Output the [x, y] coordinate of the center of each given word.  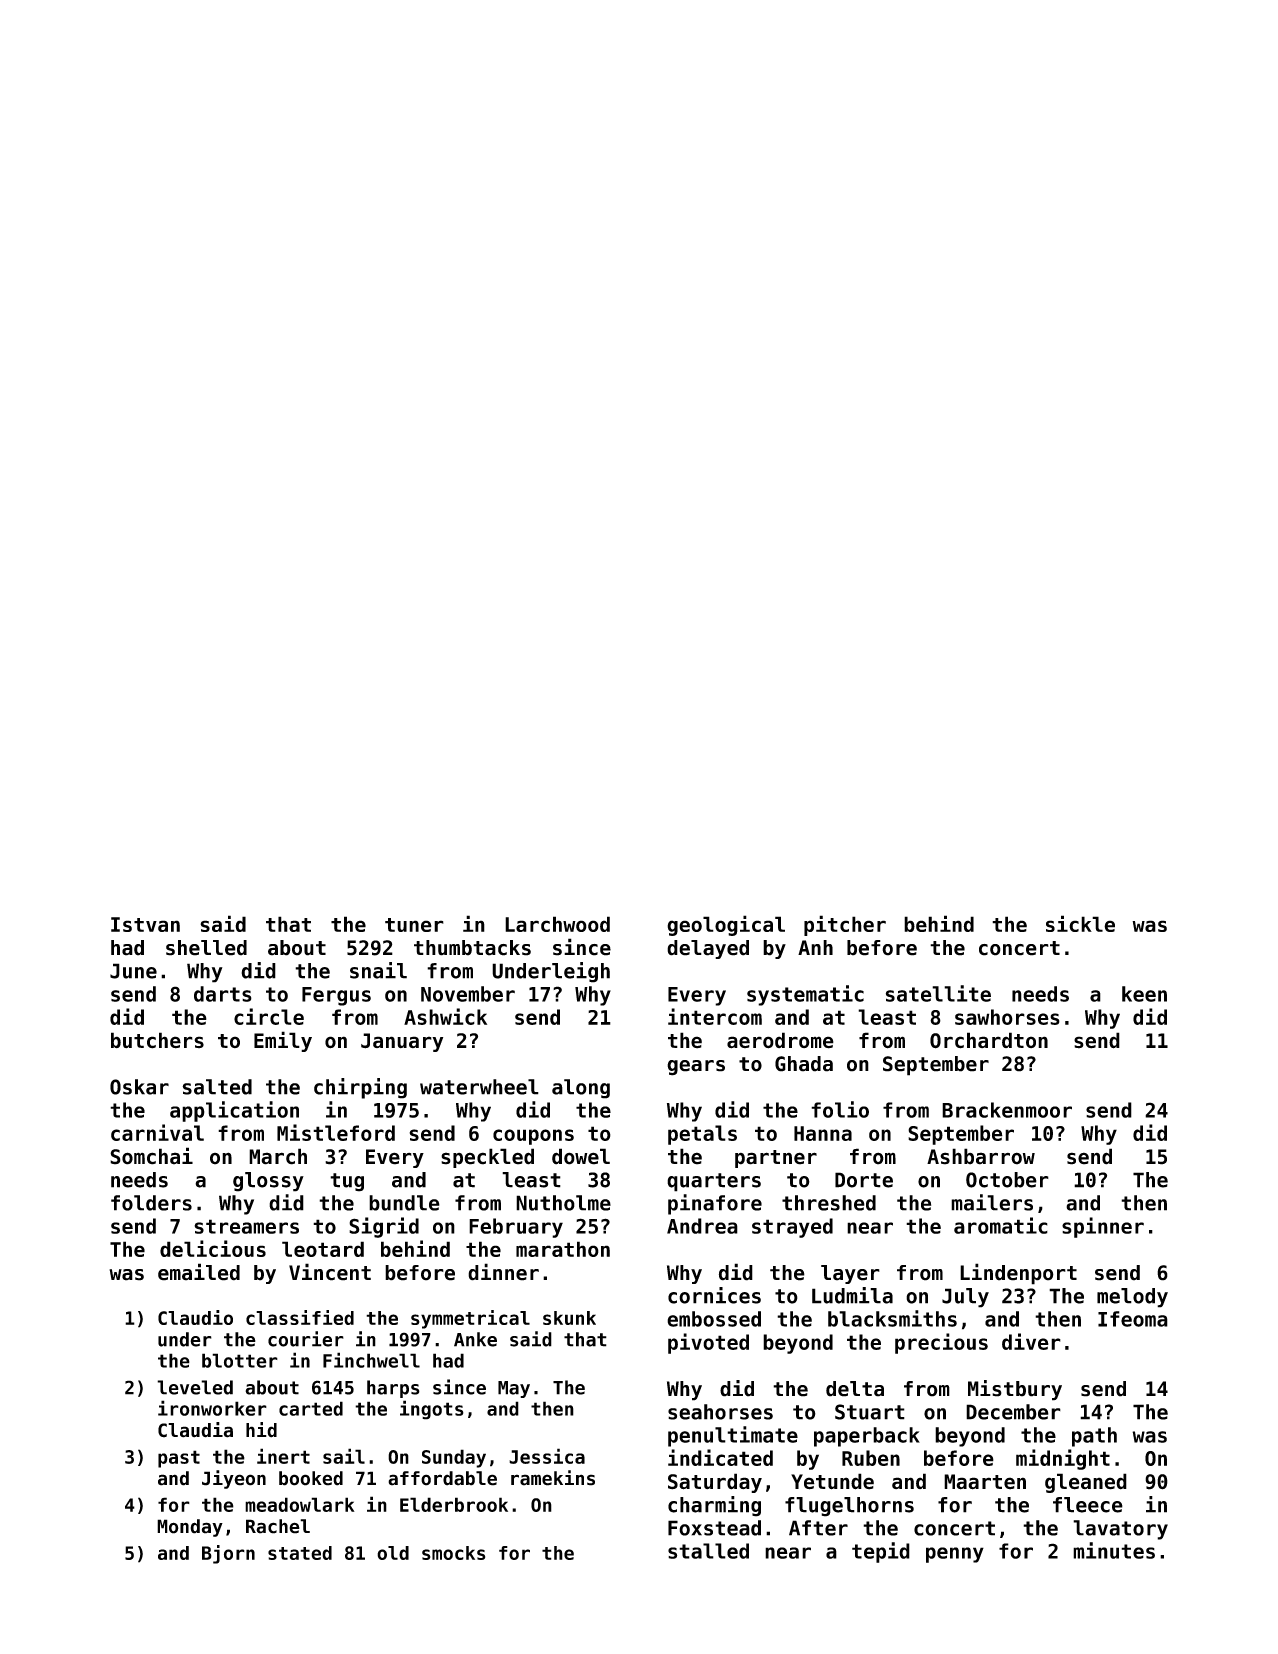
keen [1144, 994]
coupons [533, 1137]
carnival [157, 1132]
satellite [938, 993]
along [581, 1089]
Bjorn [228, 1554]
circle [269, 1016]
